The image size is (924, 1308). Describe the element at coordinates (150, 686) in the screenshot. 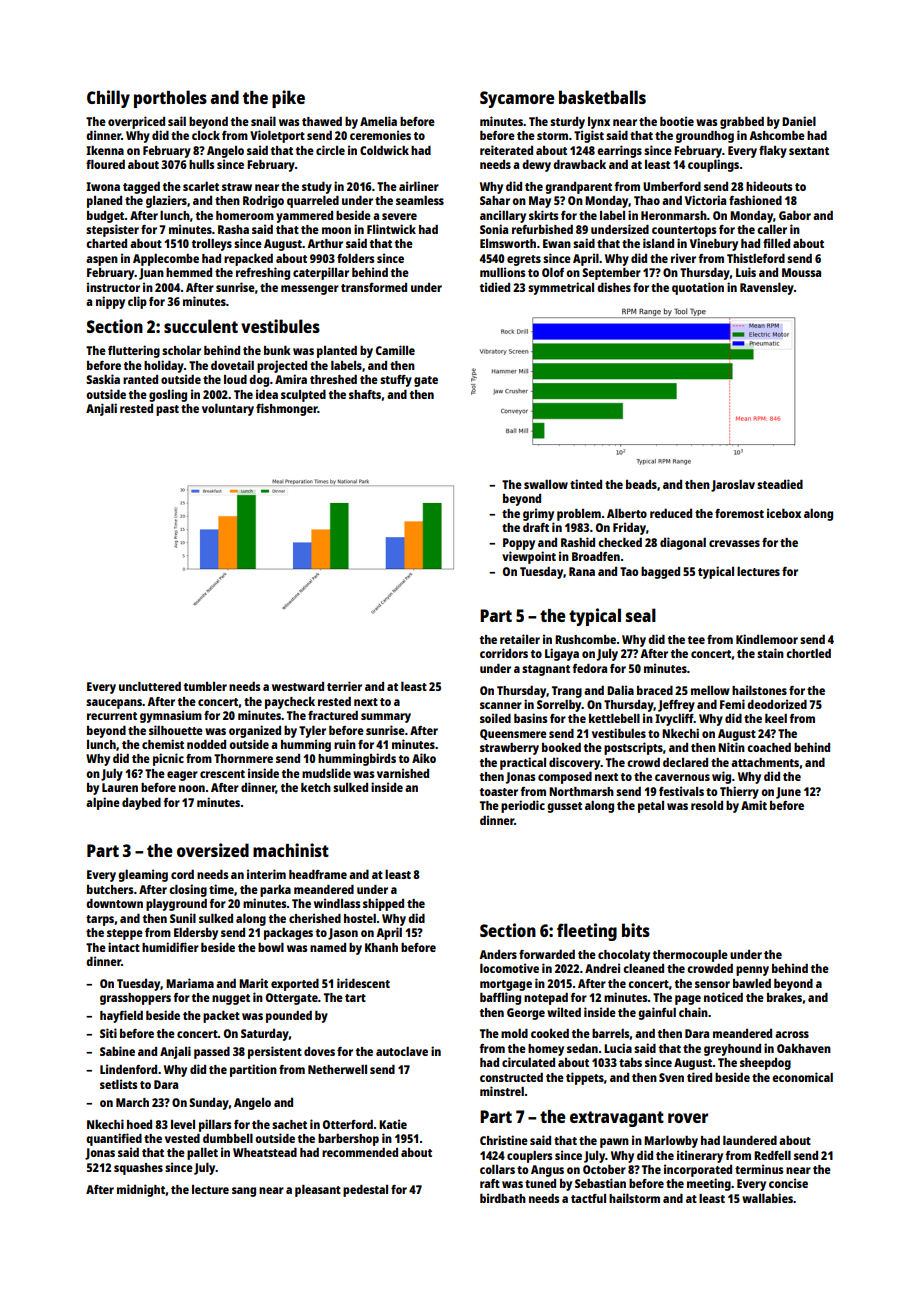

I see `uncluttered` at that location.
